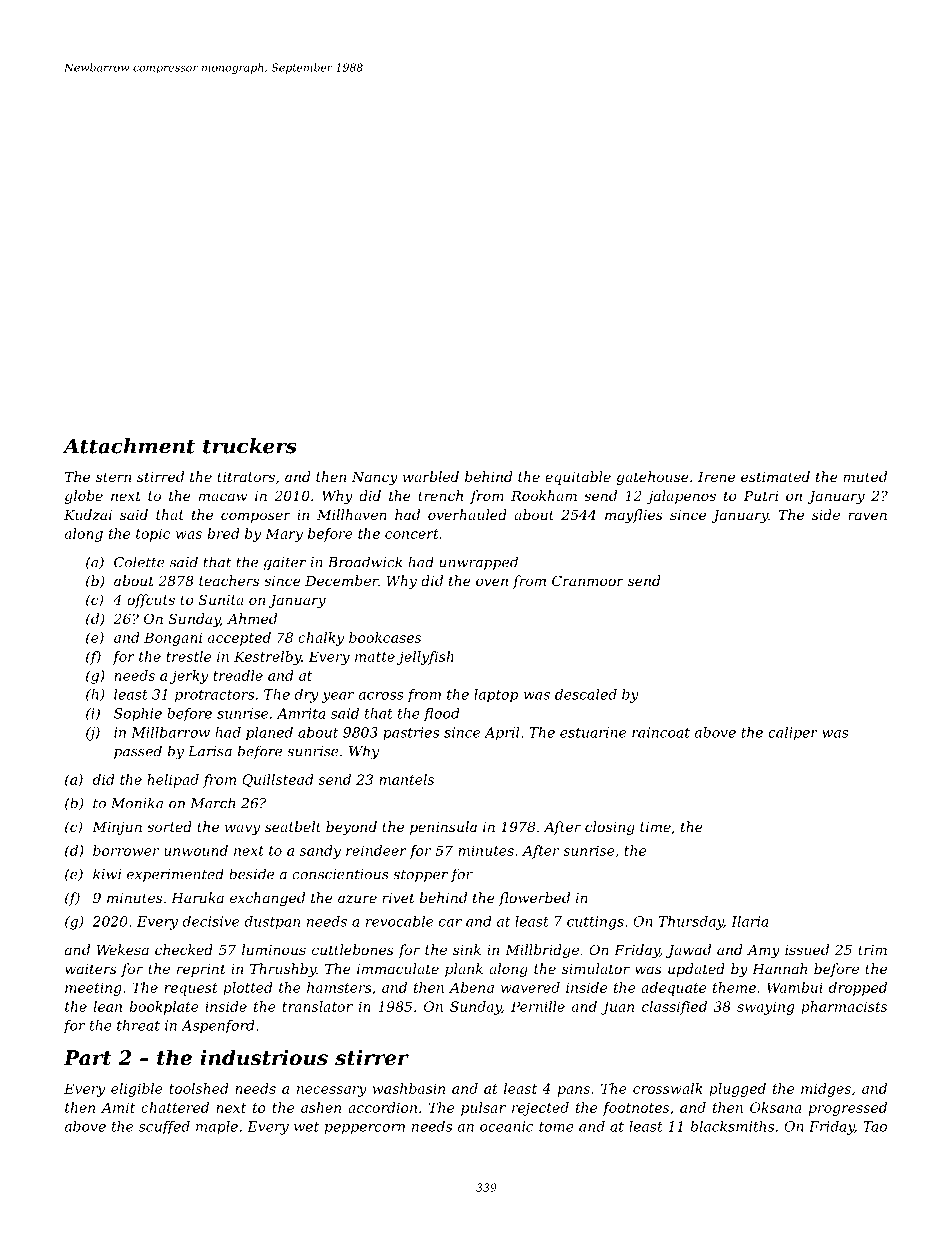 The height and width of the image is (1233, 952). I want to click on Bongani, so click(173, 639).
